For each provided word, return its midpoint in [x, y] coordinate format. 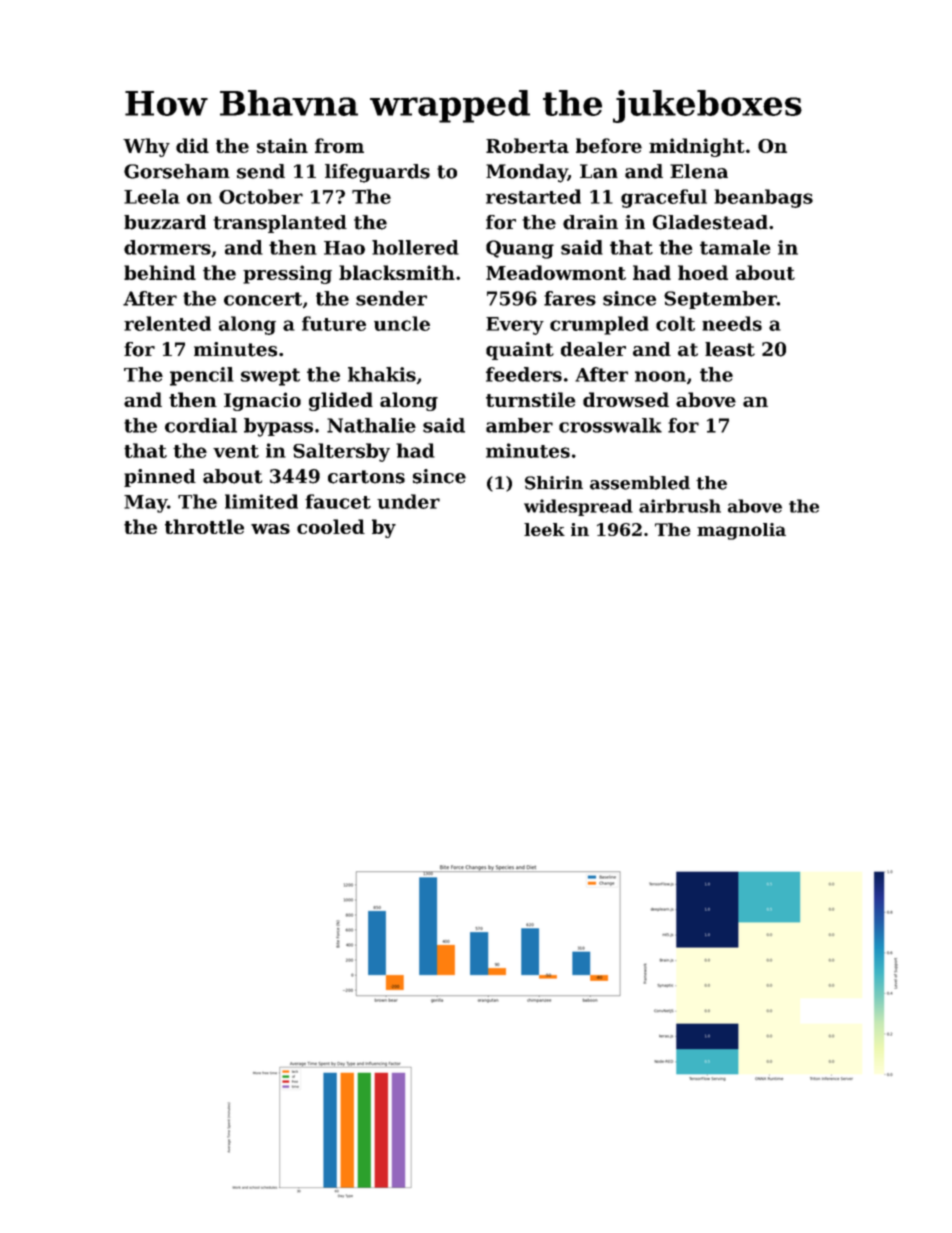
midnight [697, 147]
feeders [524, 374]
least [730, 349]
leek [544, 529]
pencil [202, 376]
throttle [204, 526]
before [609, 145]
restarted [533, 196]
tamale [735, 247]
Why [146, 147]
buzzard [165, 222]
